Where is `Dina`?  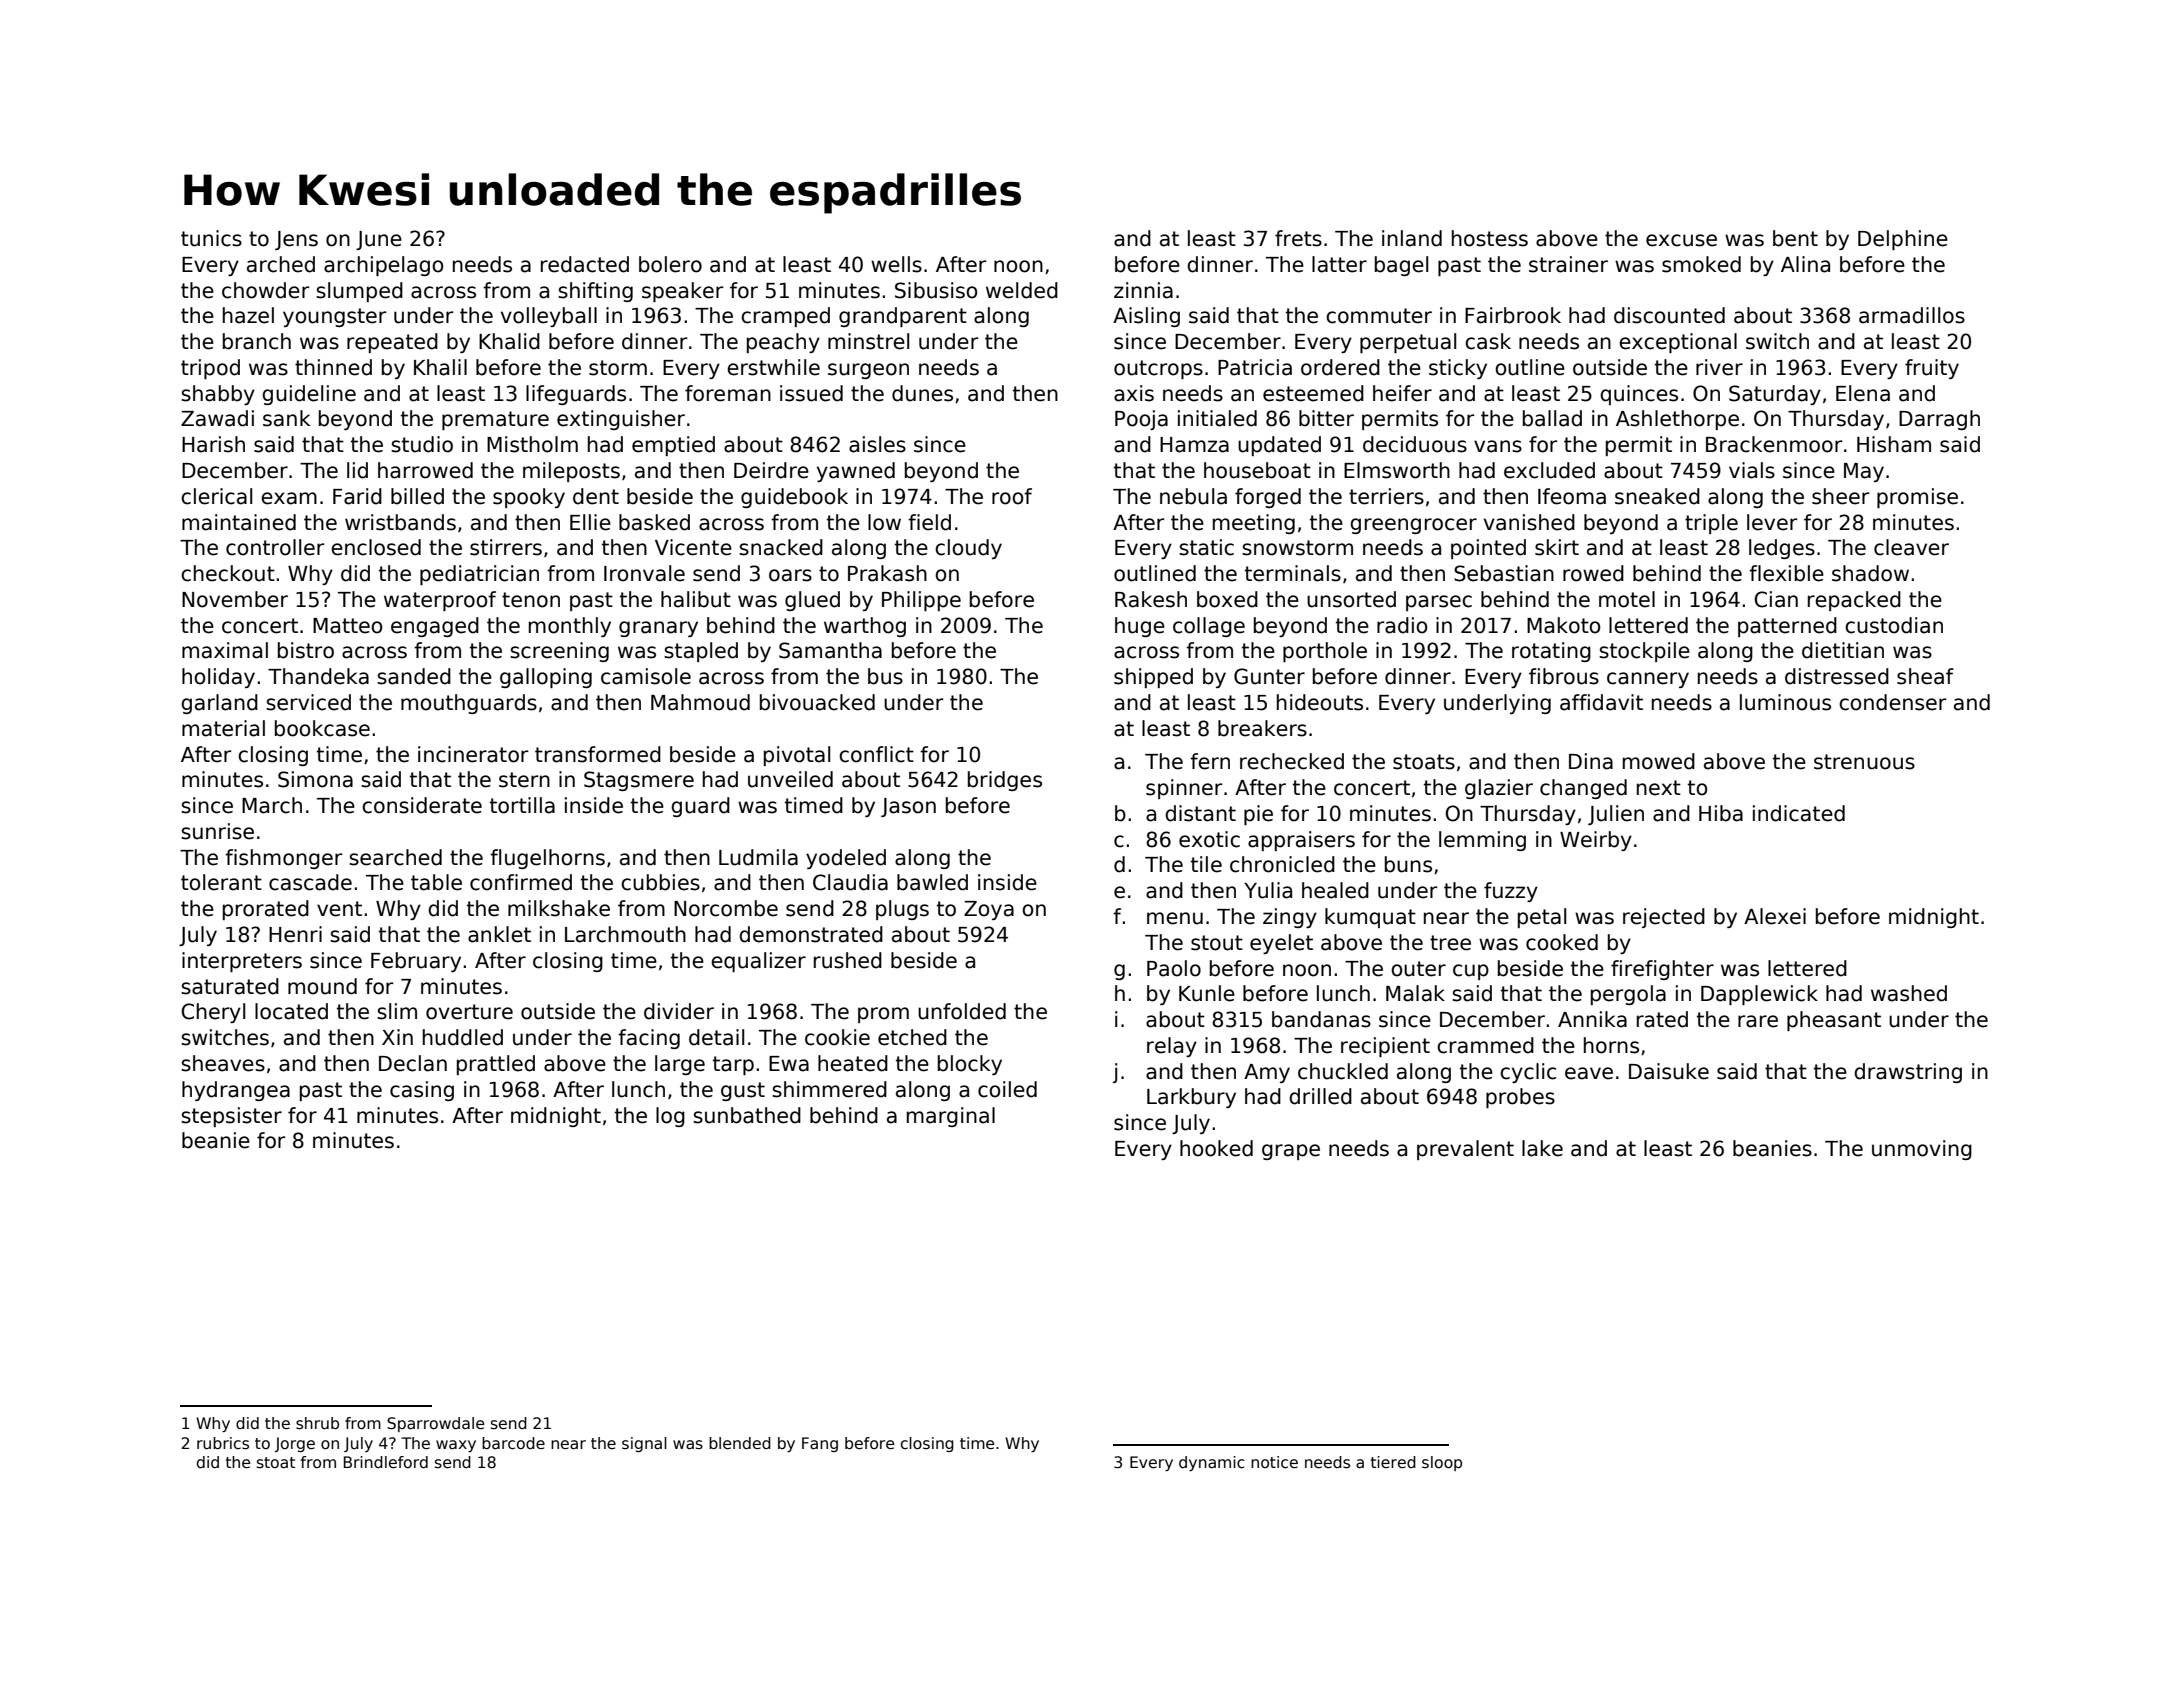 Dina is located at coordinates (1591, 761).
